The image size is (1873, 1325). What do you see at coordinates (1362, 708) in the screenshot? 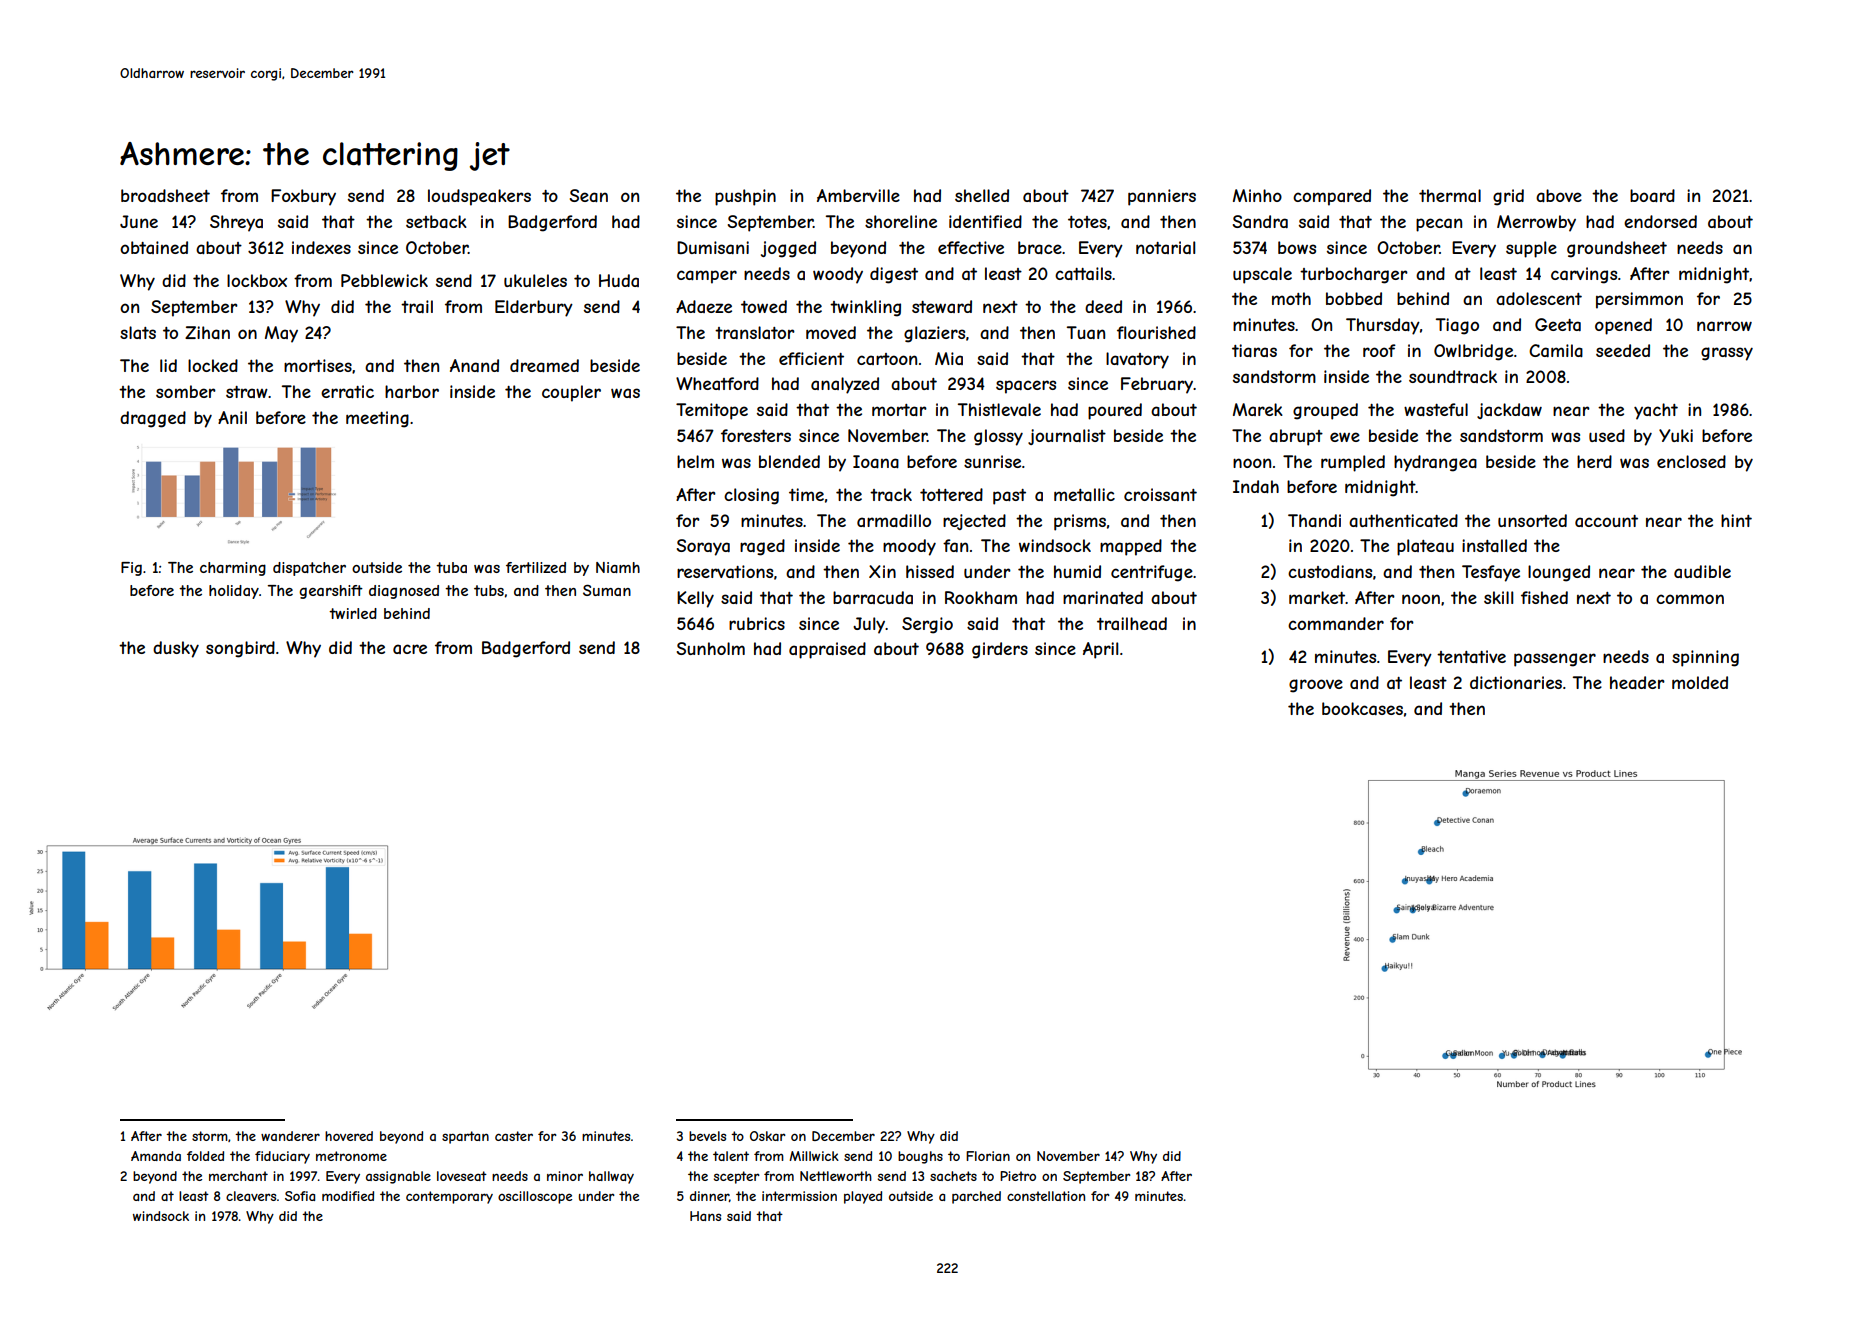
I see `bookcases` at bounding box center [1362, 708].
